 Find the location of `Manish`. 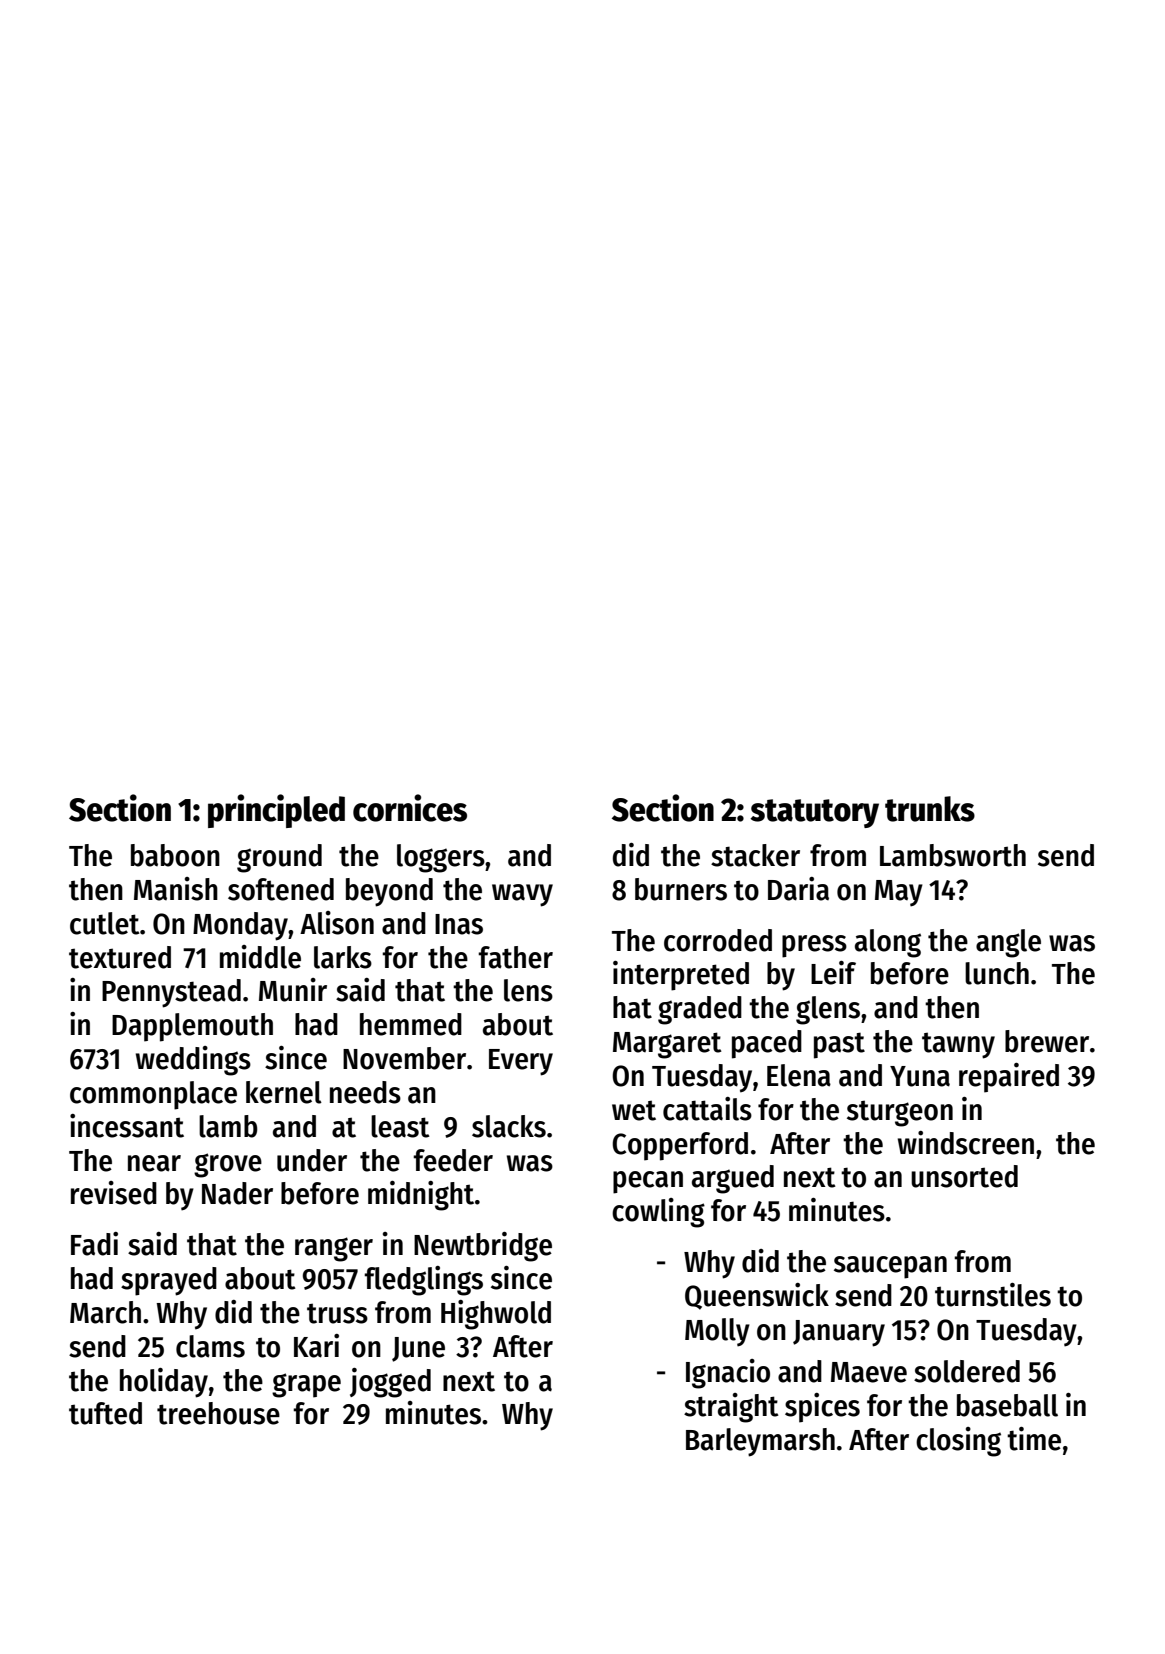

Manish is located at coordinates (176, 889).
